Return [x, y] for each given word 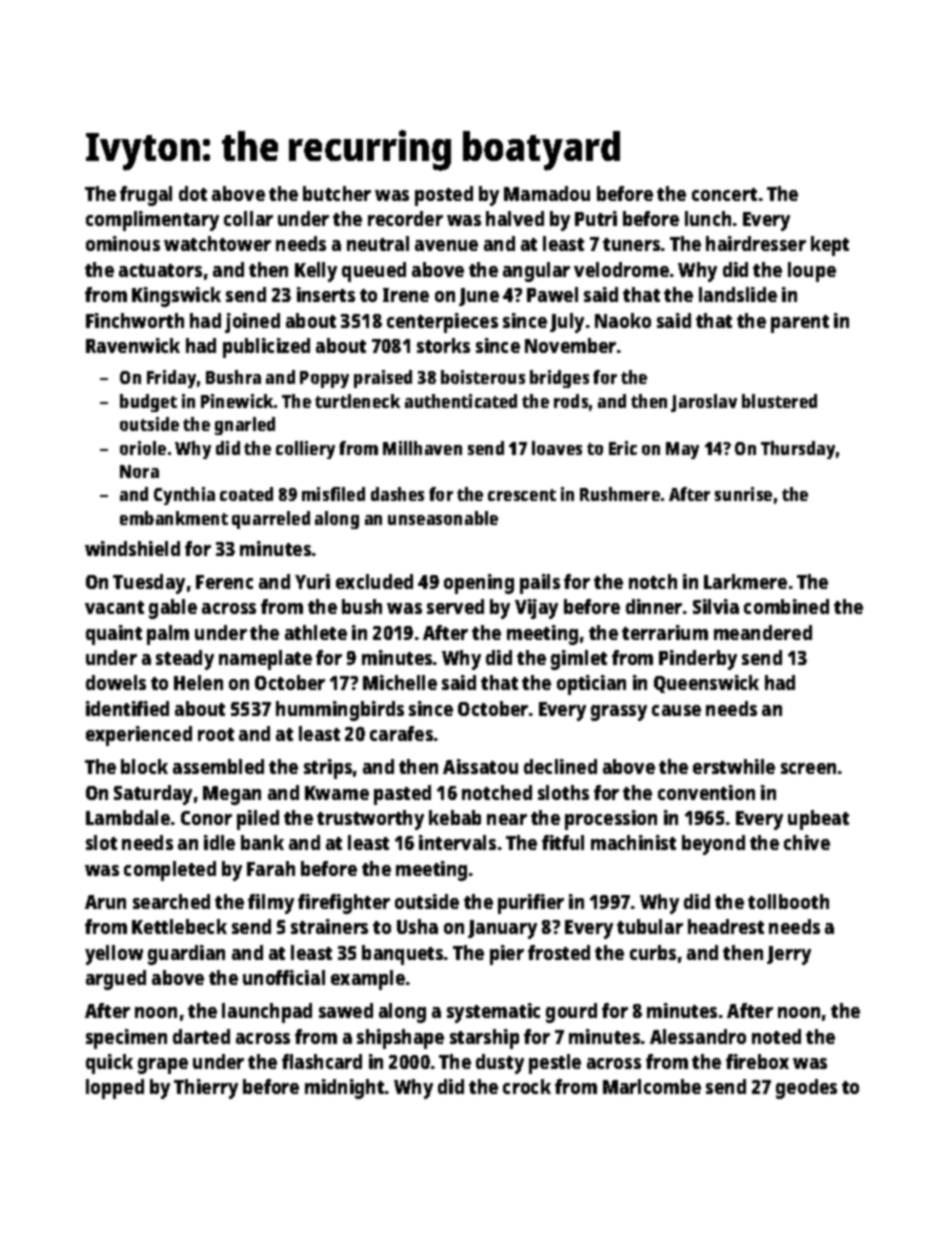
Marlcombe [652, 1086]
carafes [401, 733]
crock [527, 1086]
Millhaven [422, 448]
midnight [344, 1089]
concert [724, 194]
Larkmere [745, 581]
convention [706, 792]
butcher [337, 193]
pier [507, 955]
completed [170, 871]
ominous [123, 243]
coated [246, 494]
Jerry [789, 955]
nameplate [265, 660]
